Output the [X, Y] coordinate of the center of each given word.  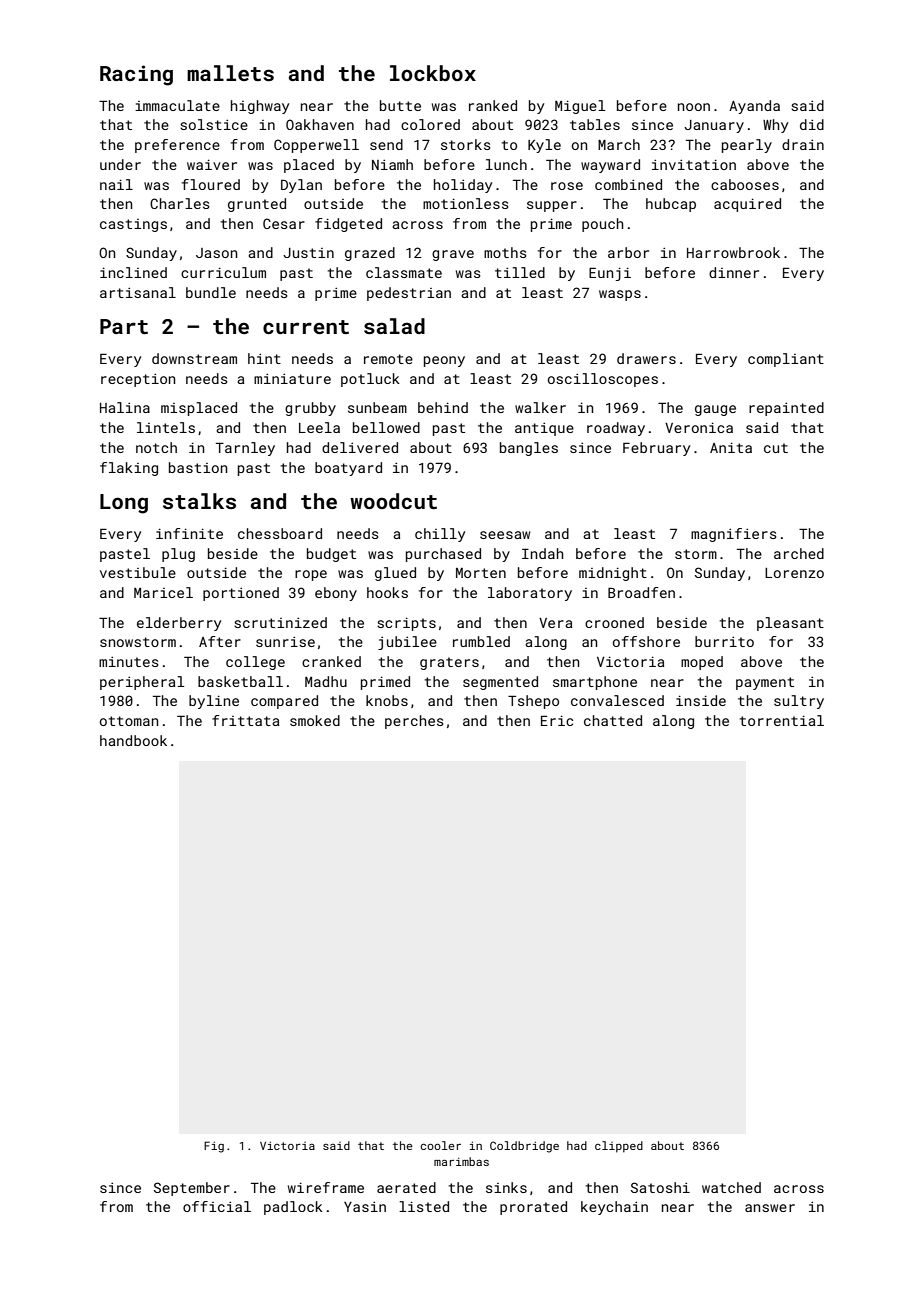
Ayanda [754, 107]
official [217, 1206]
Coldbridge [524, 1147]
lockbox [433, 73]
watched [731, 1187]
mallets [230, 73]
